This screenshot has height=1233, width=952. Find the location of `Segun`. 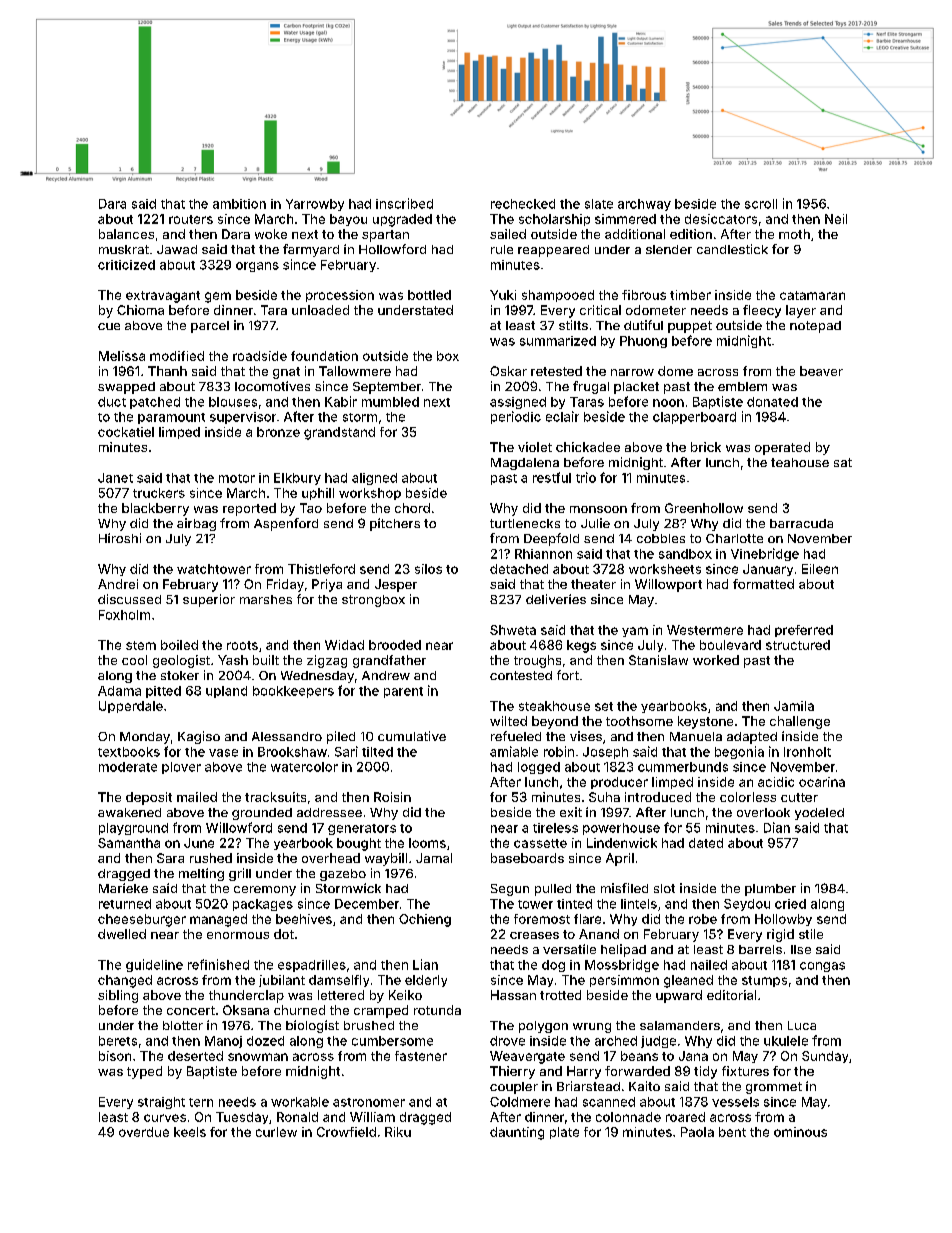

Segun is located at coordinates (510, 890).
